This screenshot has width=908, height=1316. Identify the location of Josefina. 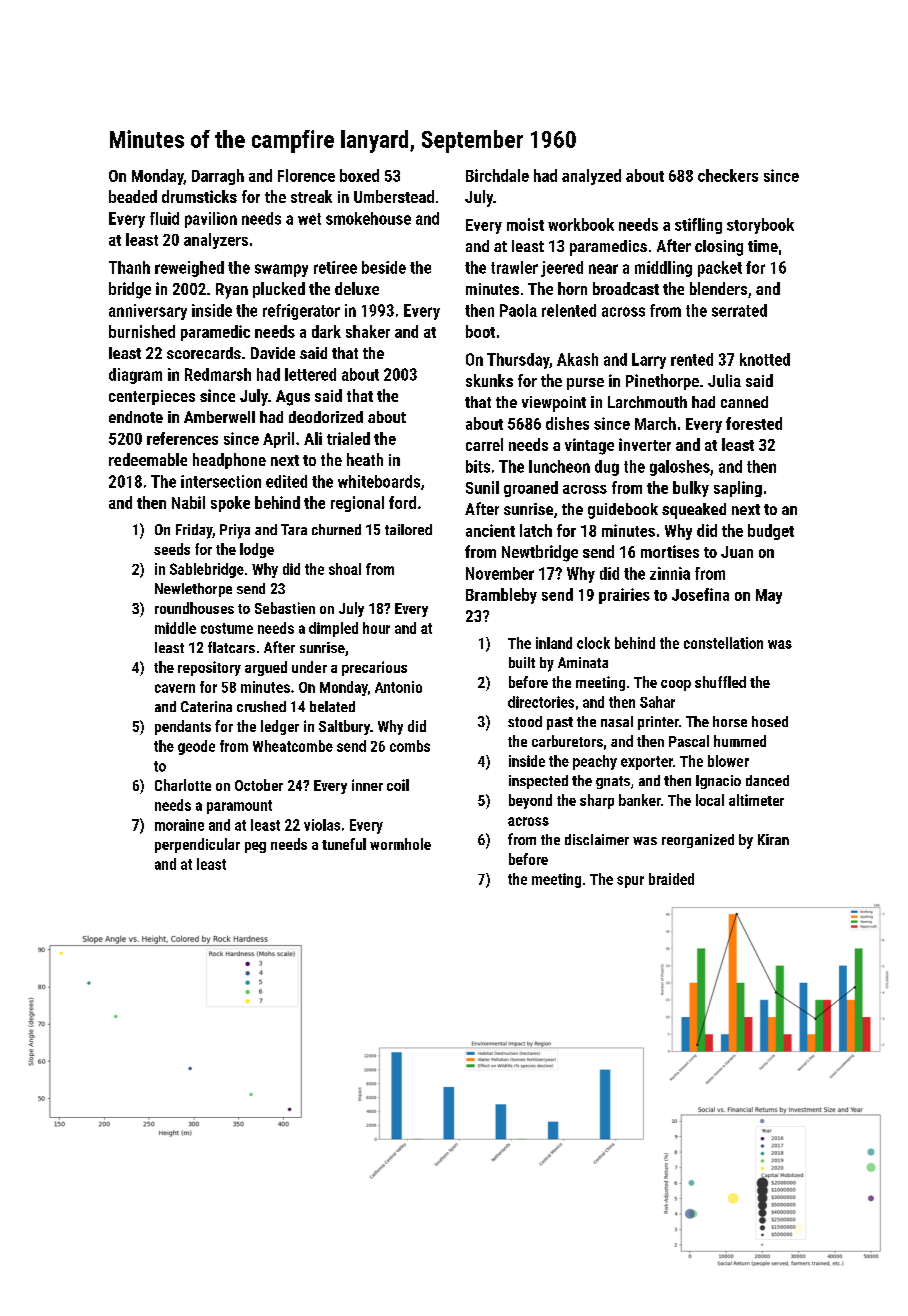
(700, 594).
